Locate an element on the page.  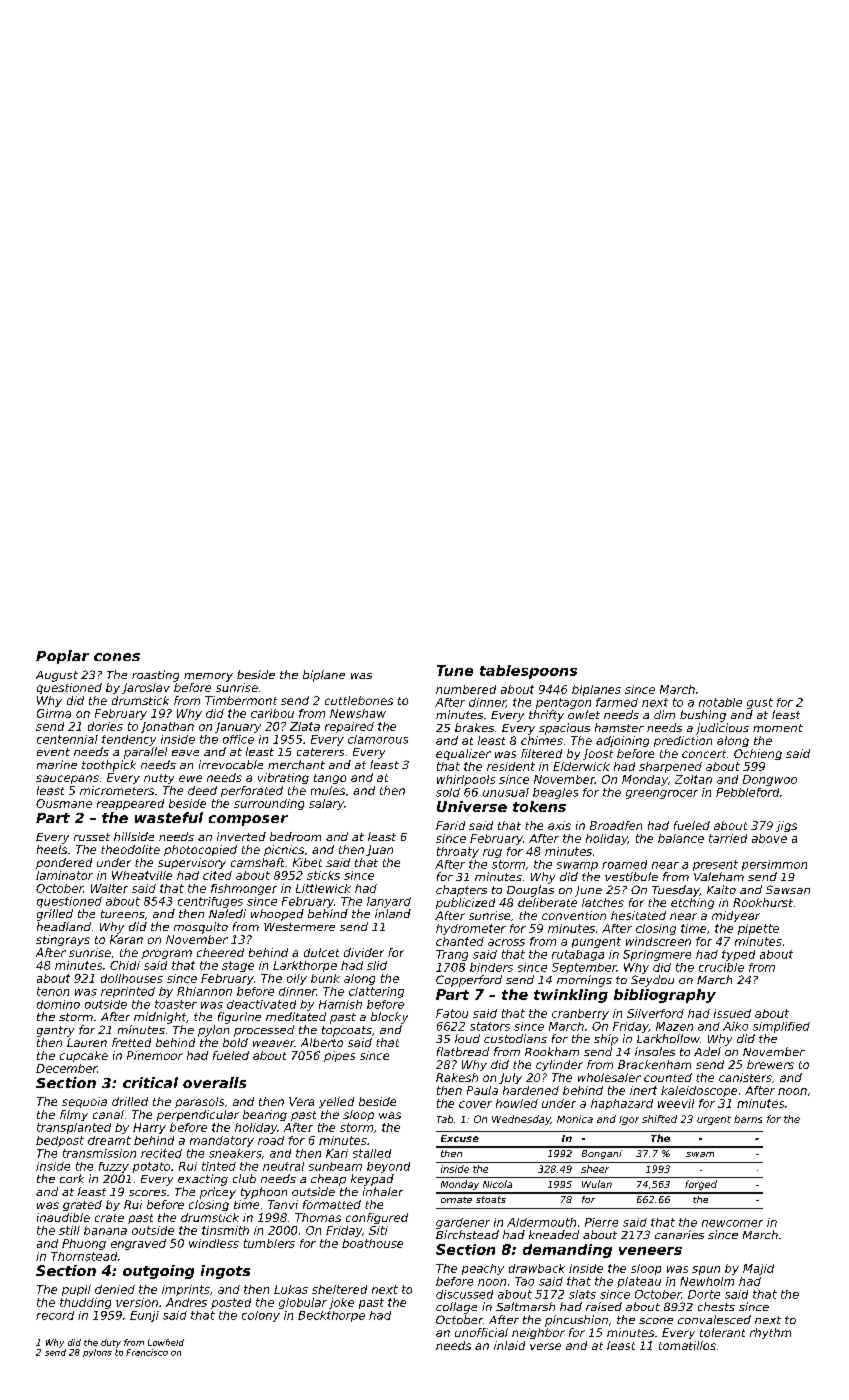
record is located at coordinates (55, 1315).
